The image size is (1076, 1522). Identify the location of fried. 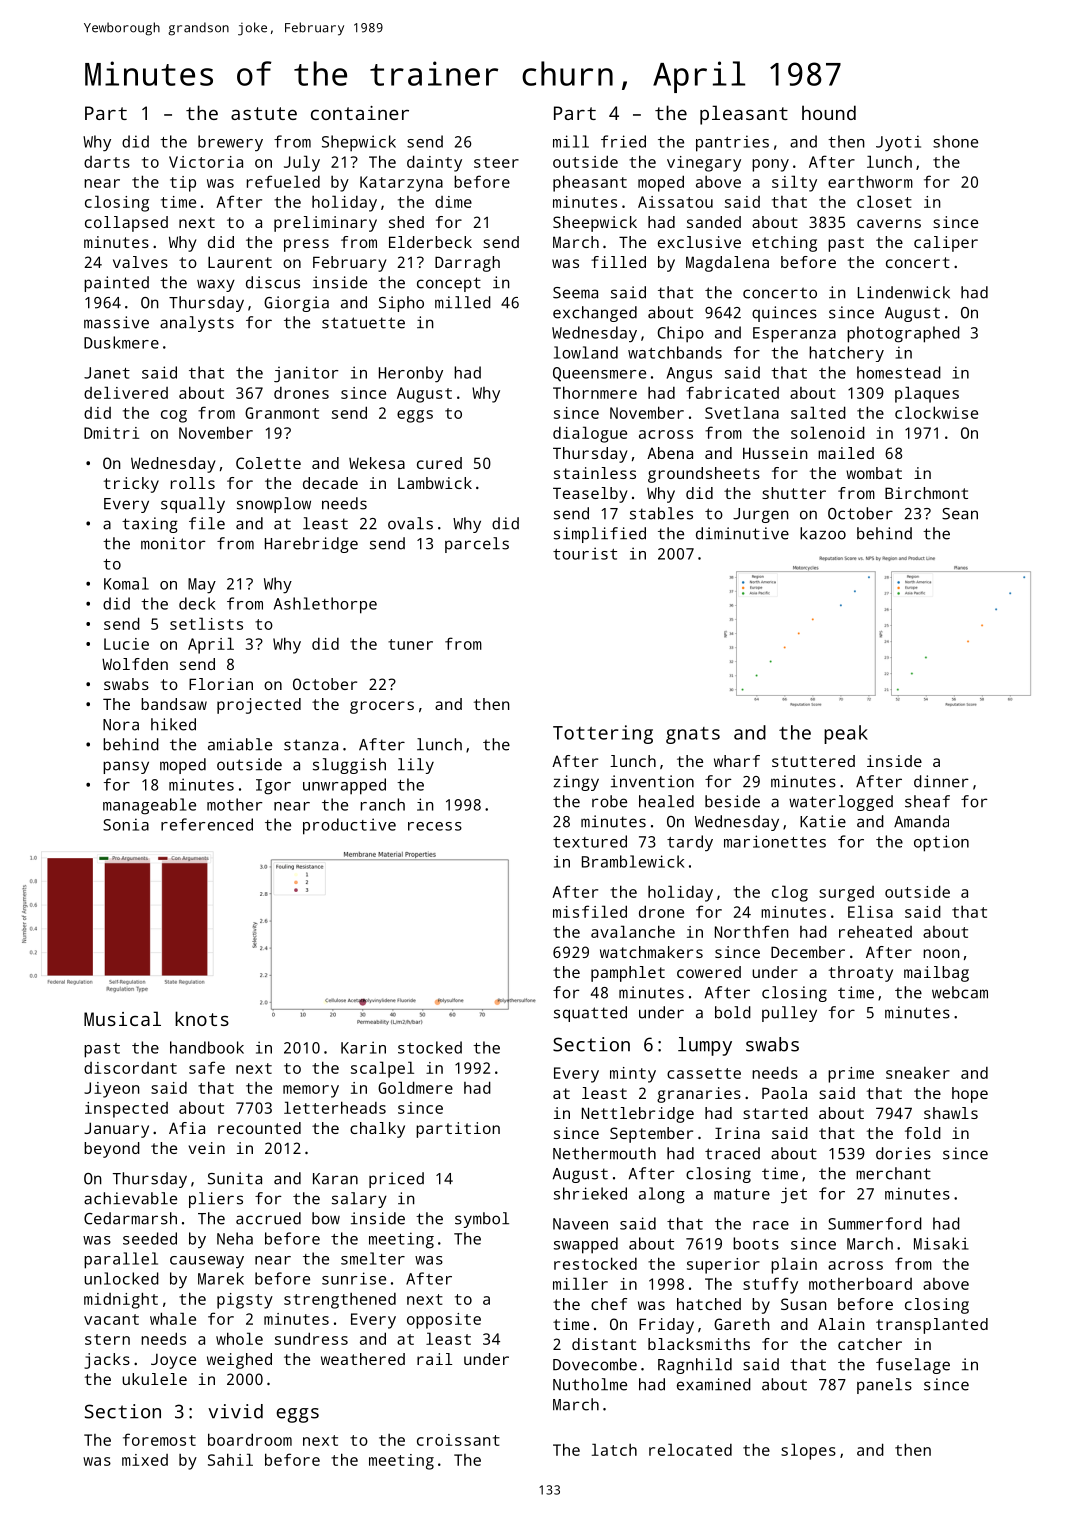
(623, 141).
